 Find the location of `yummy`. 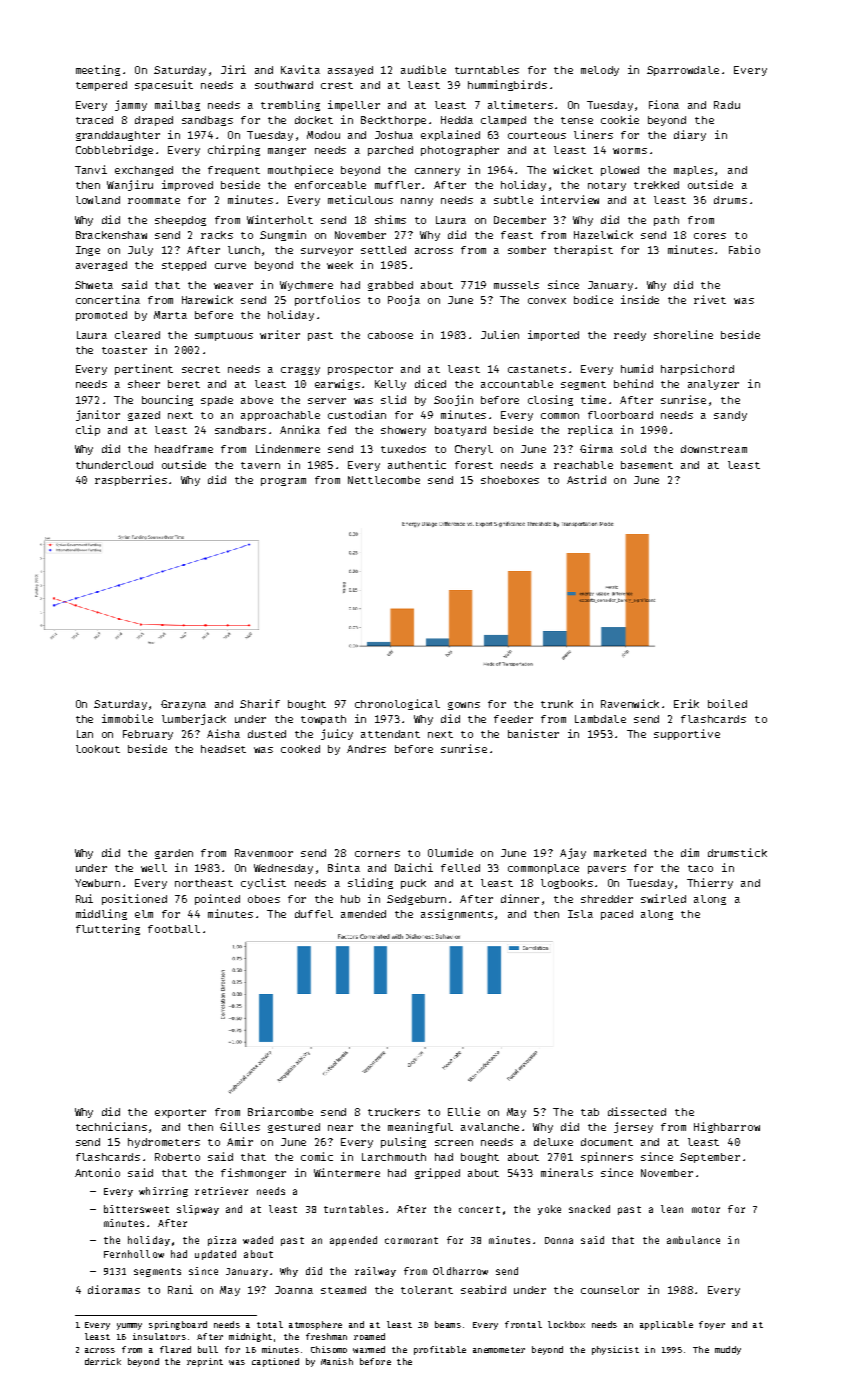

yummy is located at coordinates (129, 1326).
